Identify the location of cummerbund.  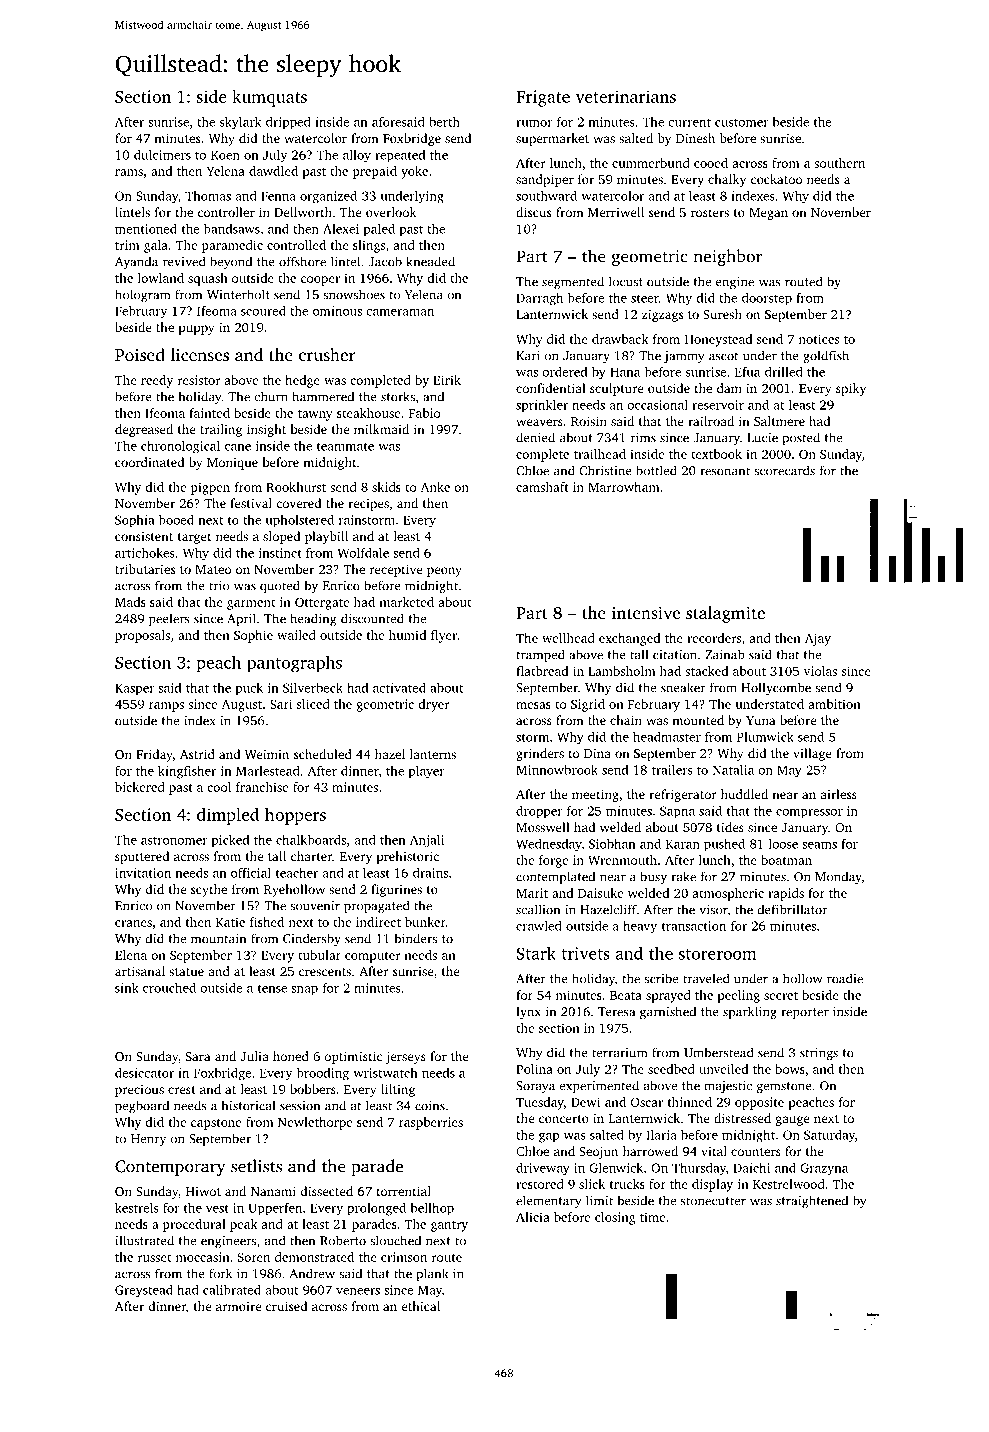
(651, 163).
